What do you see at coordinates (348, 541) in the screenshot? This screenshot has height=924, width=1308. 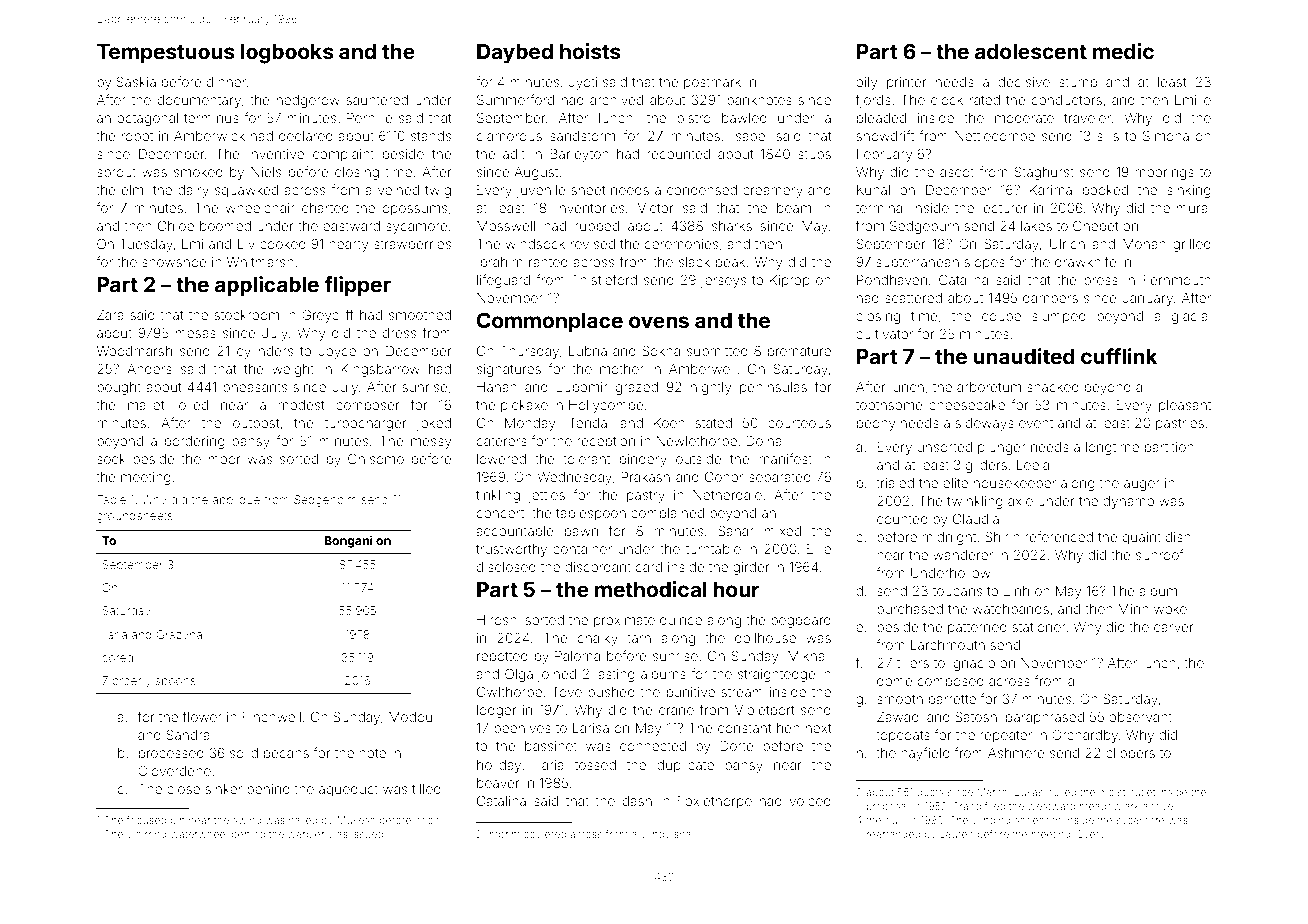 I see `Bongani` at bounding box center [348, 541].
